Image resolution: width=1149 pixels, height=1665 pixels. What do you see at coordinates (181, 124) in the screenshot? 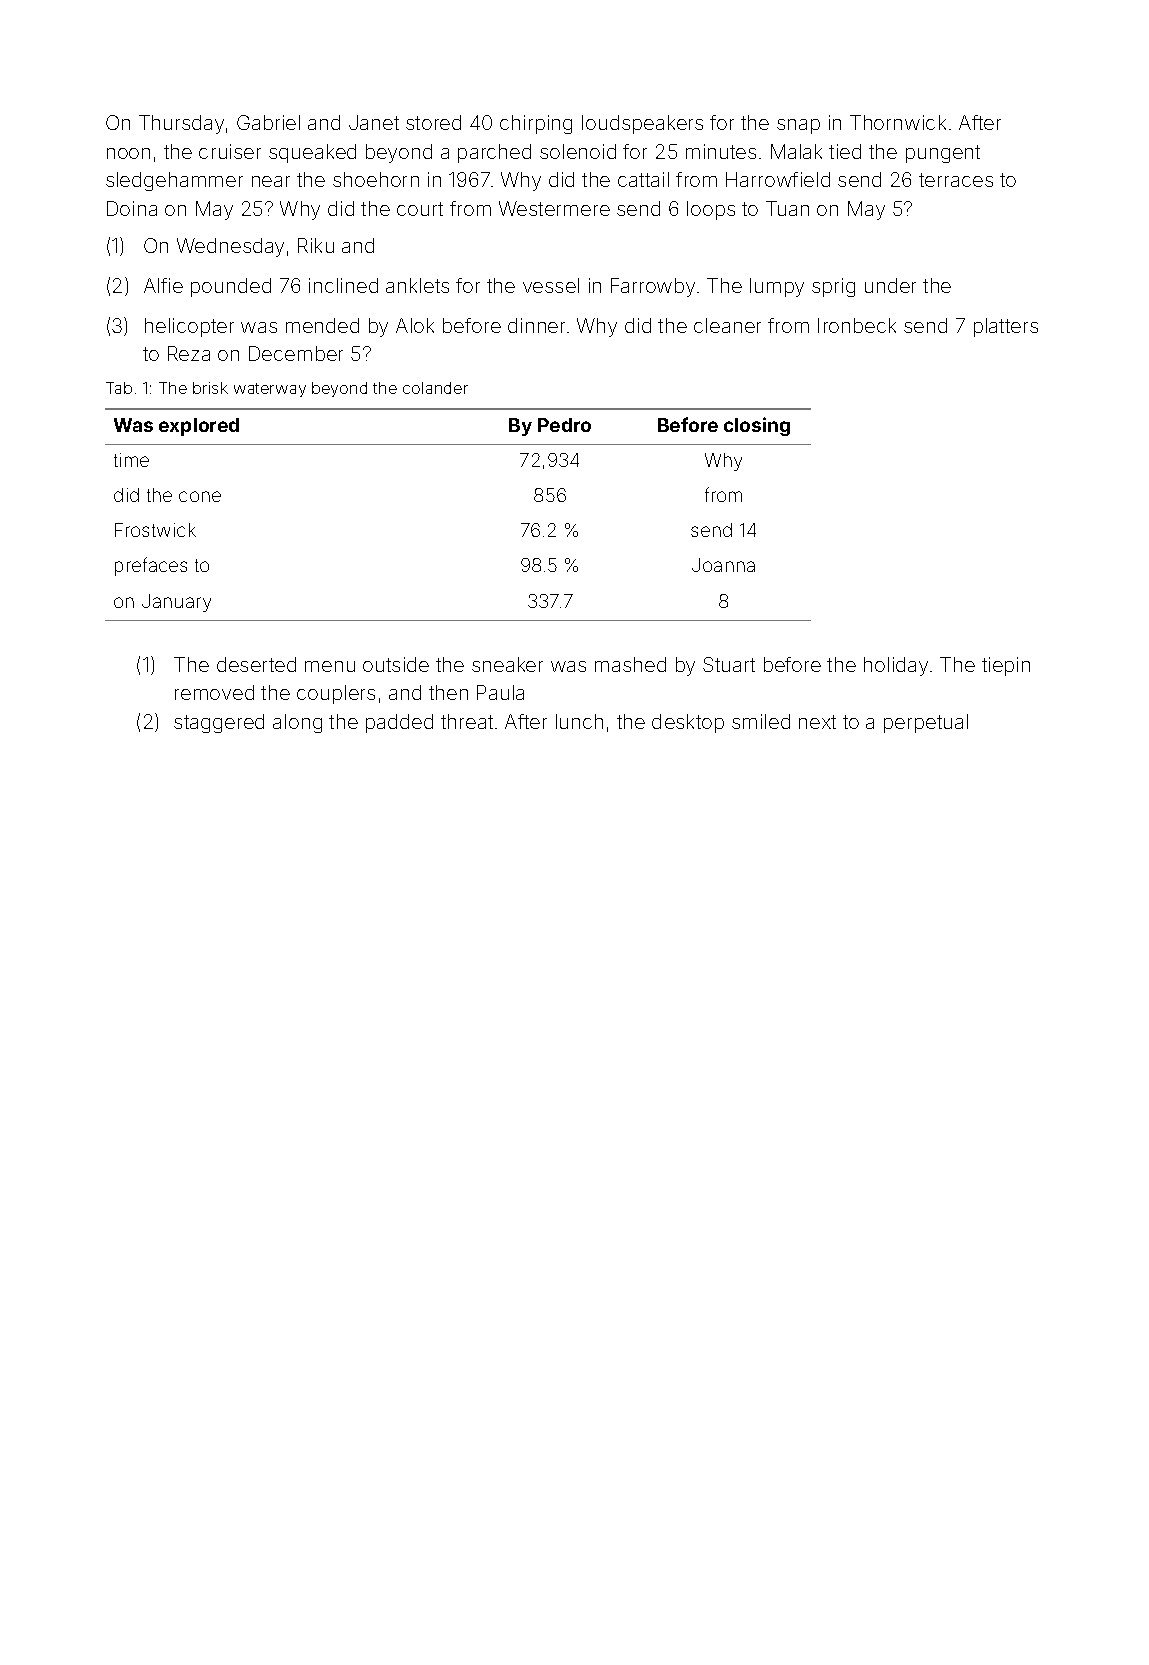
I see `Thursday` at bounding box center [181, 124].
